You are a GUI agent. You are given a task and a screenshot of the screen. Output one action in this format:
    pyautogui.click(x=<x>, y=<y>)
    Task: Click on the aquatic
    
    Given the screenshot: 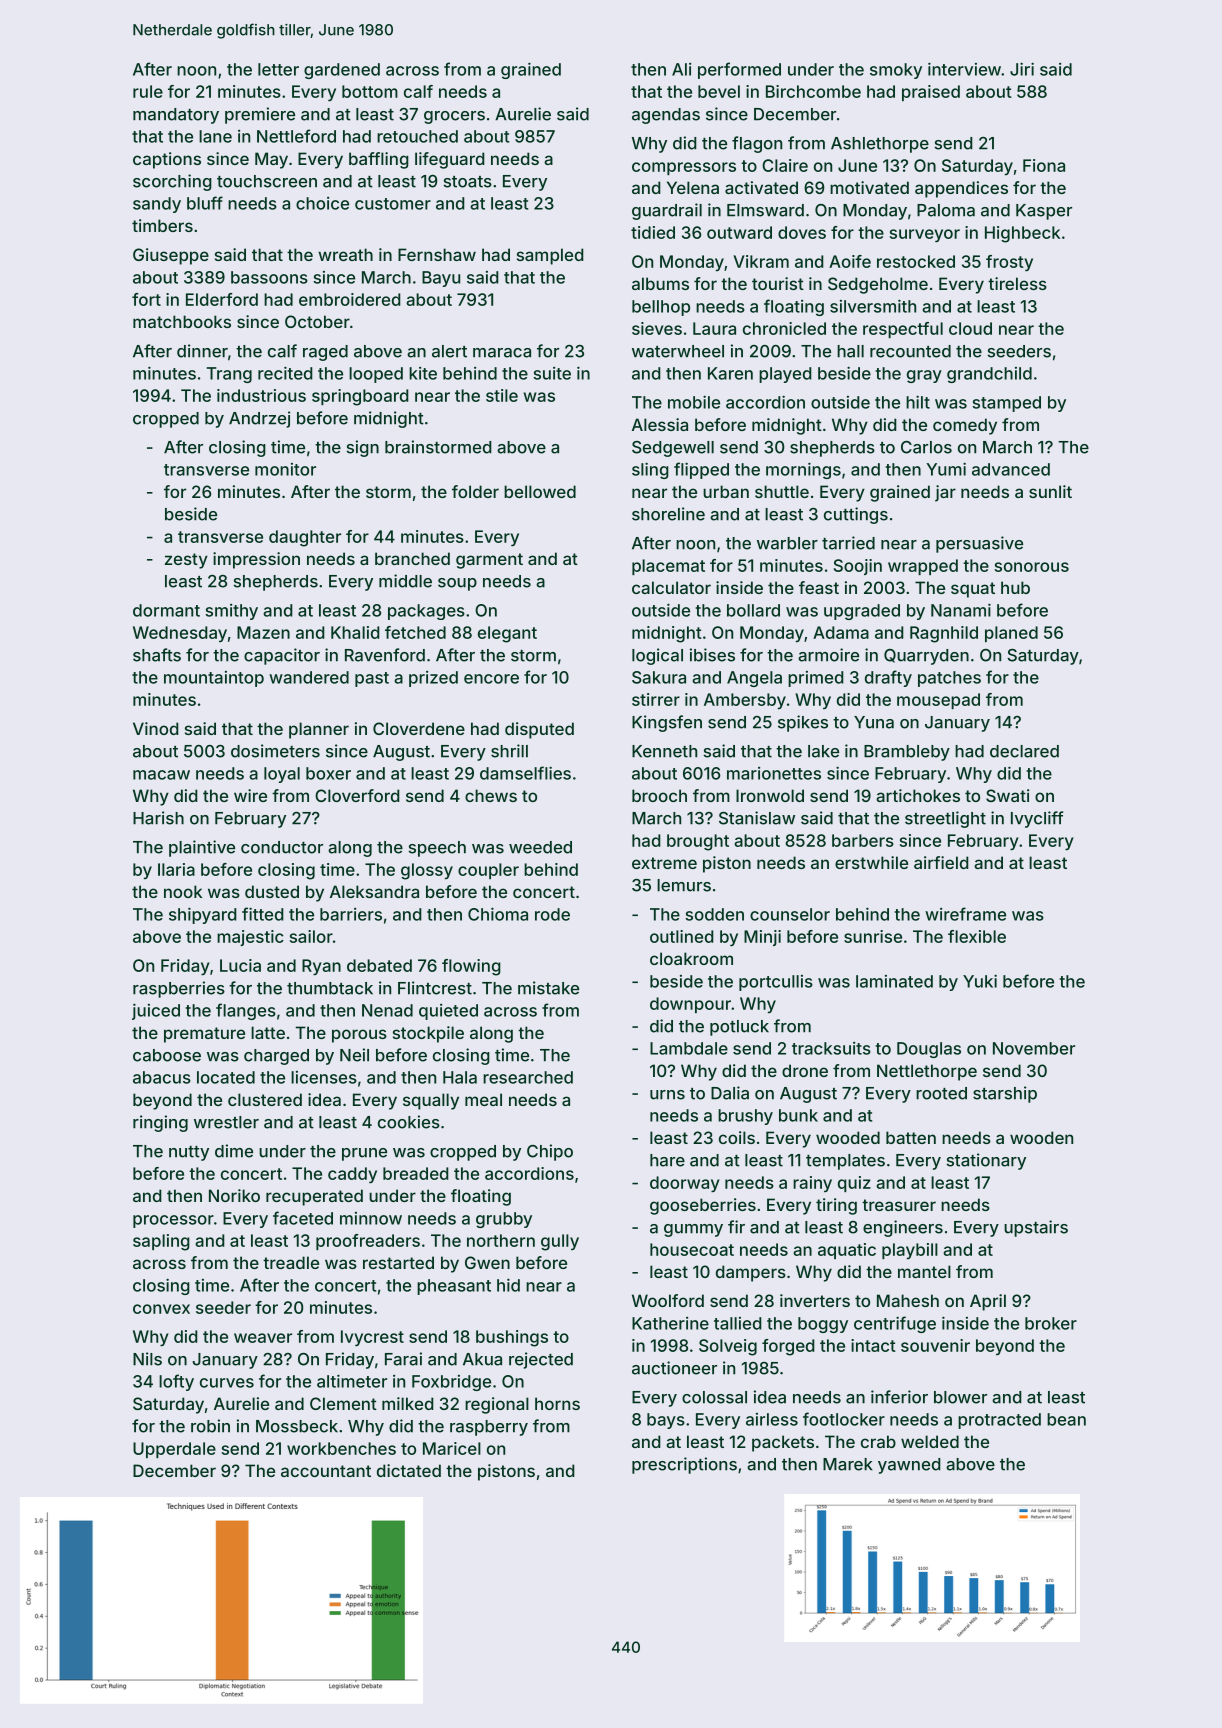 What is the action you would take?
    pyautogui.click(x=847, y=1251)
